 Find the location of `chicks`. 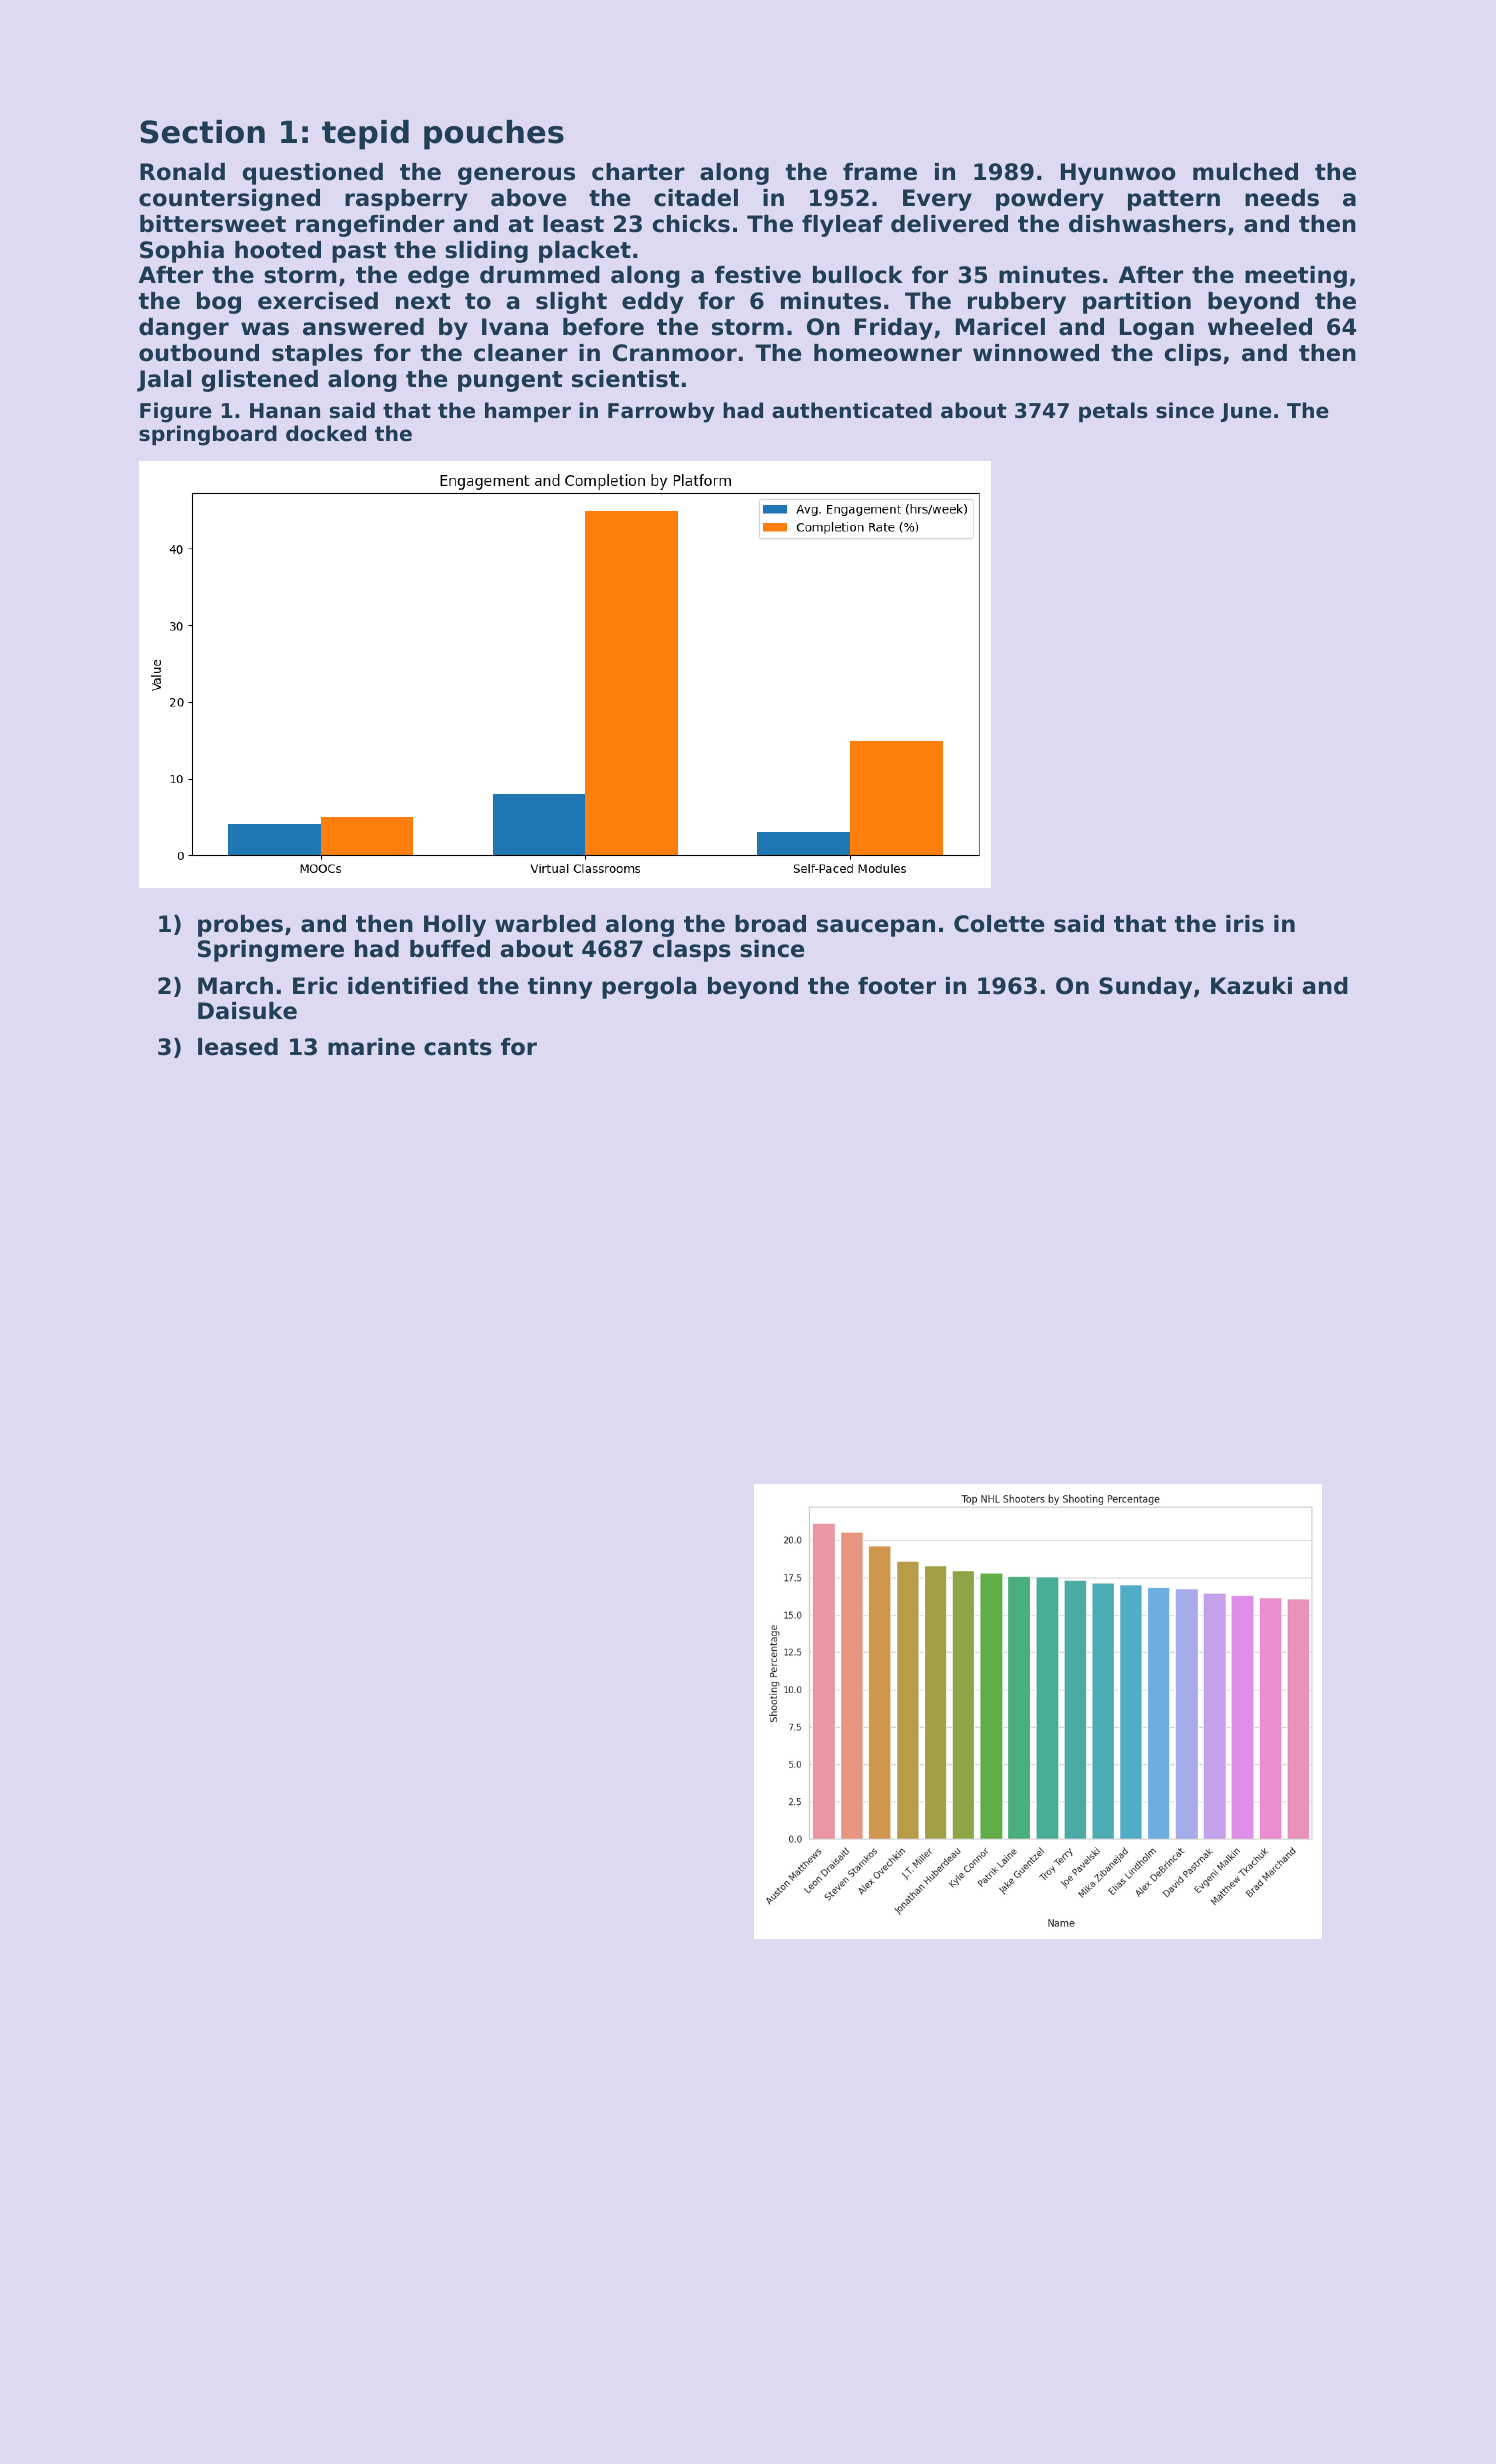

chicks is located at coordinates (691, 224).
